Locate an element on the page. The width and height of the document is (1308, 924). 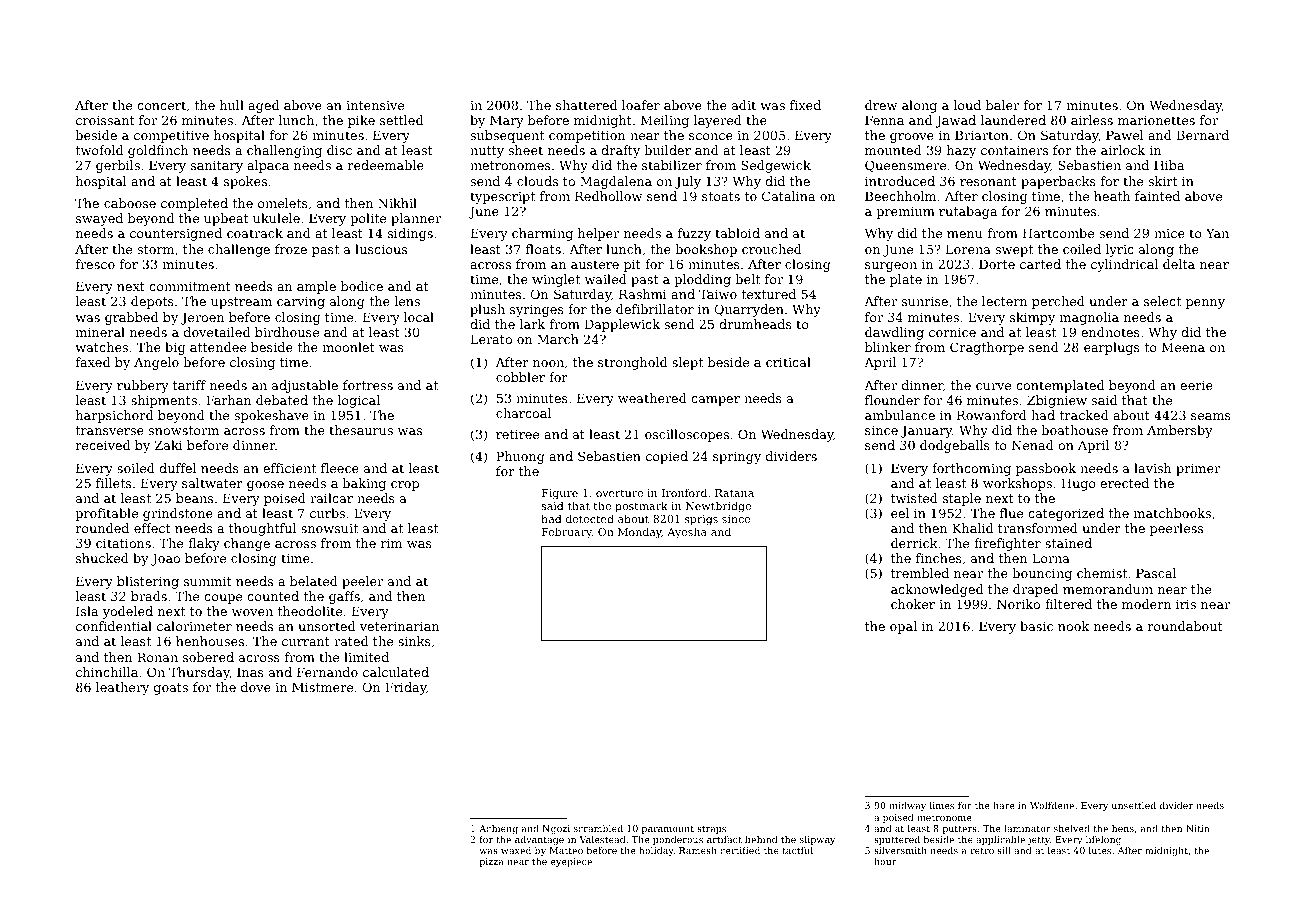
Wolfdene is located at coordinates (1052, 805).
